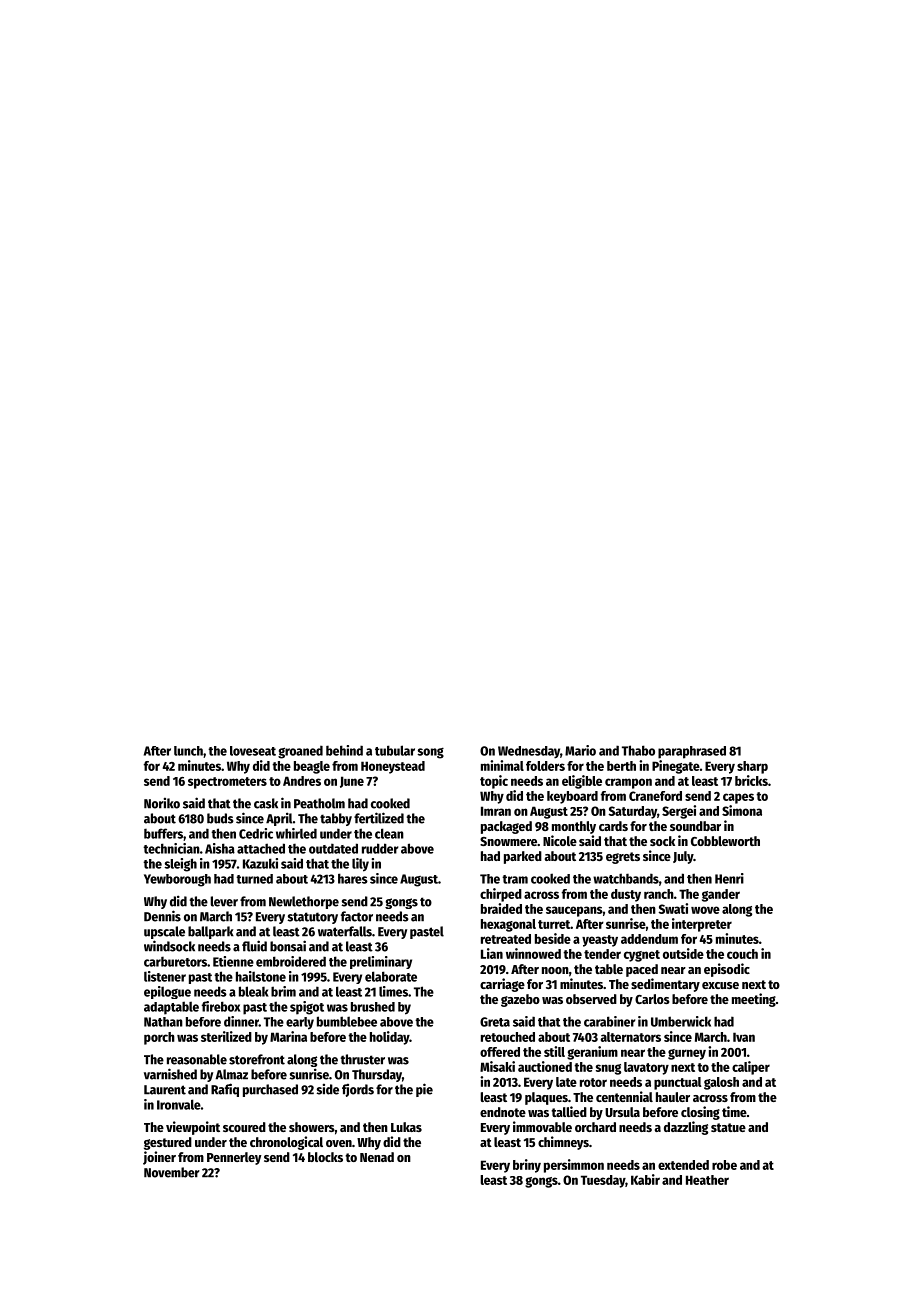 Image resolution: width=924 pixels, height=1314 pixels. What do you see at coordinates (495, 1022) in the page?
I see `Greta` at bounding box center [495, 1022].
